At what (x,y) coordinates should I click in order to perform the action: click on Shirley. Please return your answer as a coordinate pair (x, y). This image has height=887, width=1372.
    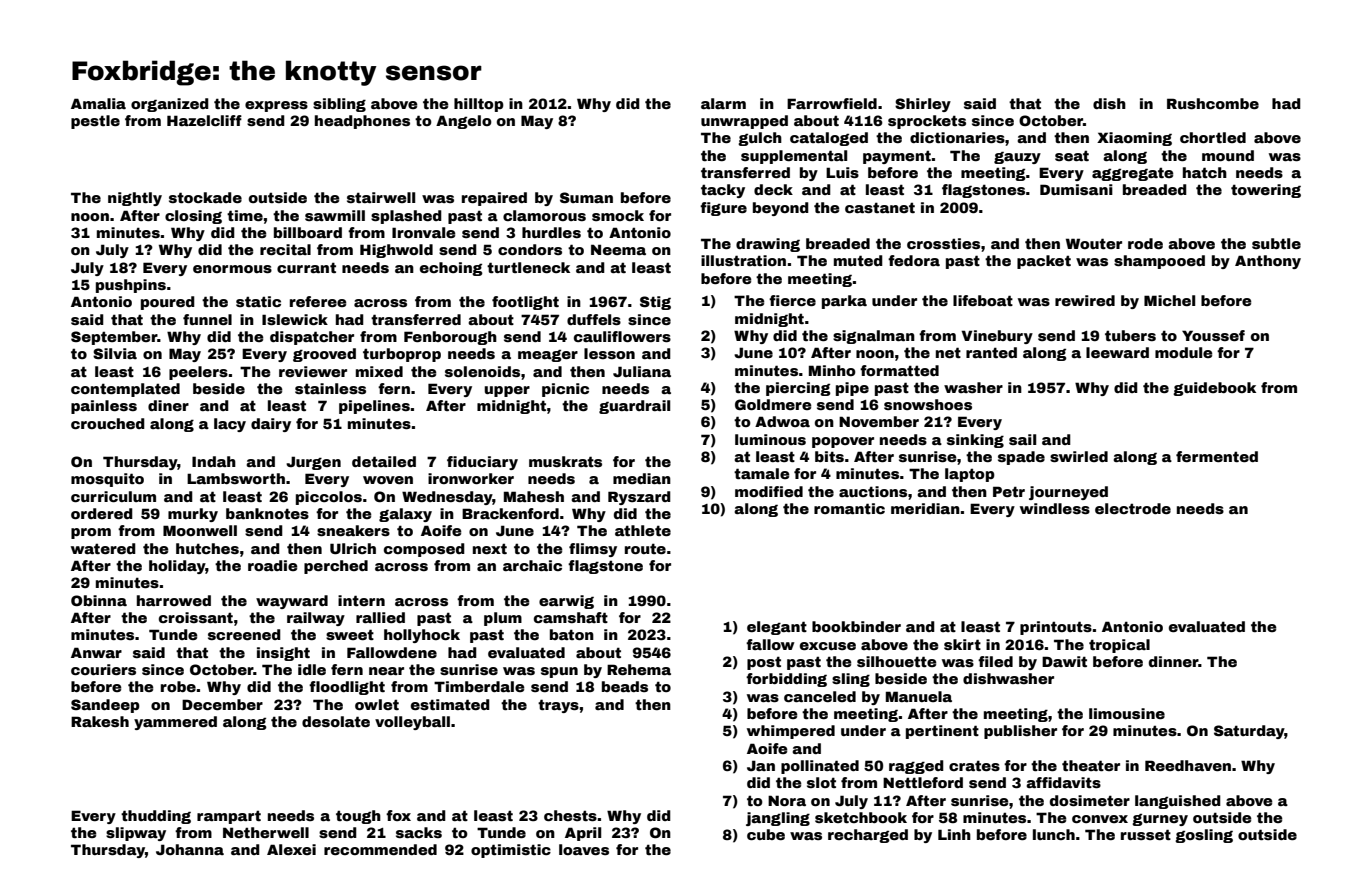
    Looking at the image, I should click on (923, 105).
